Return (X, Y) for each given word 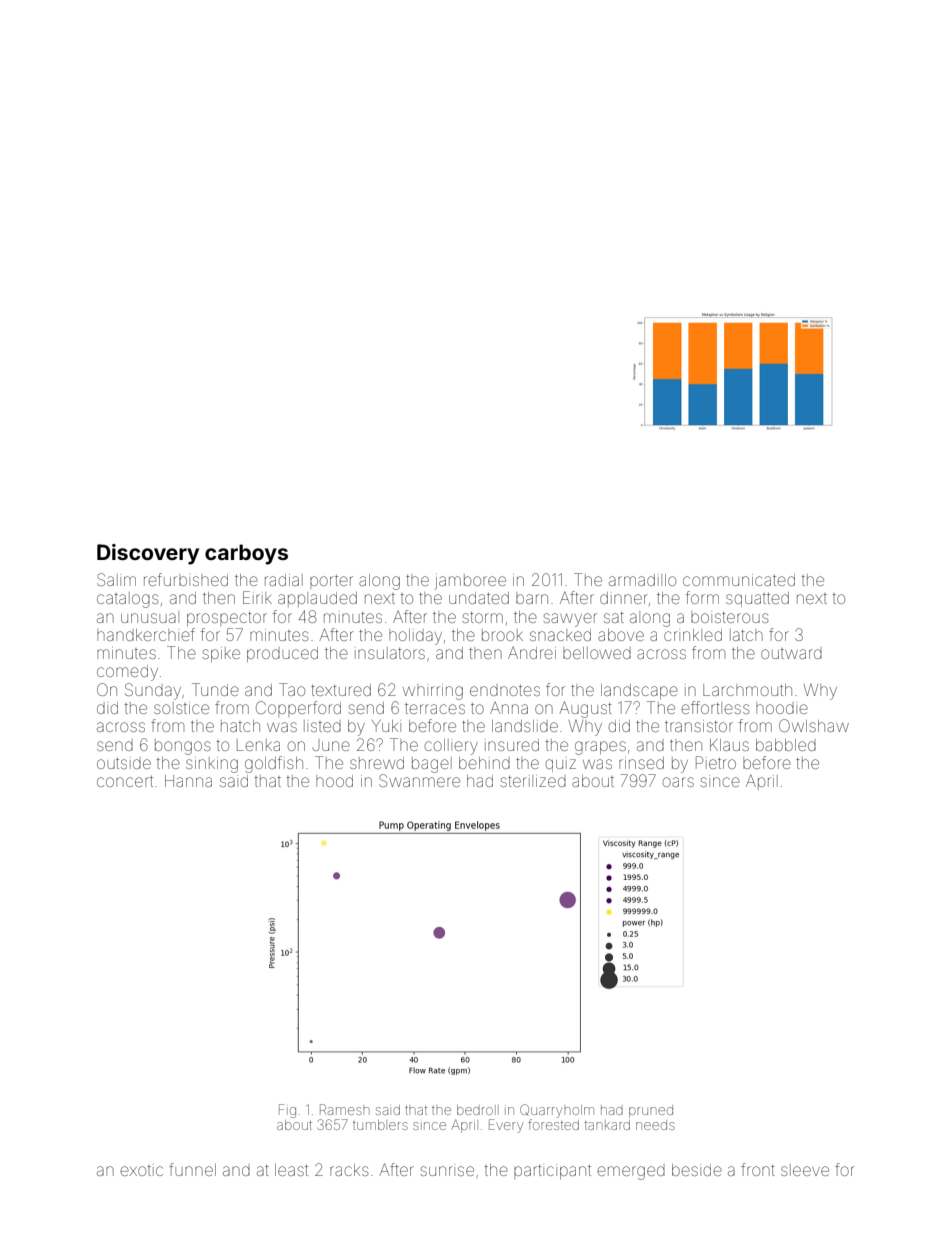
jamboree (470, 582)
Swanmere (419, 780)
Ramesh (344, 1109)
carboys (246, 554)
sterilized (533, 781)
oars (678, 782)
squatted (757, 599)
